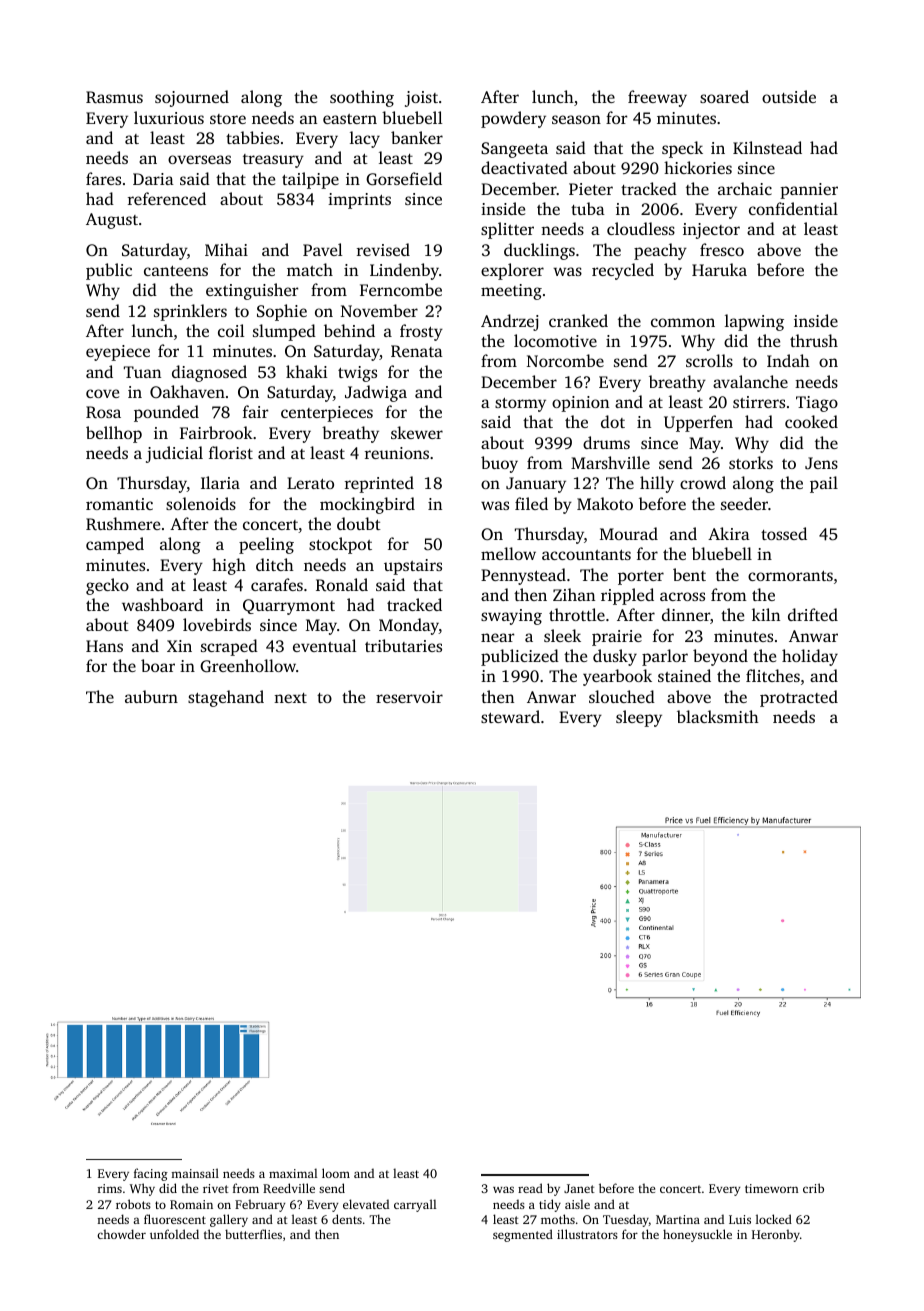 The width and height of the image is (924, 1311). Describe the element at coordinates (191, 1204) in the image. I see `Romain` at that location.
